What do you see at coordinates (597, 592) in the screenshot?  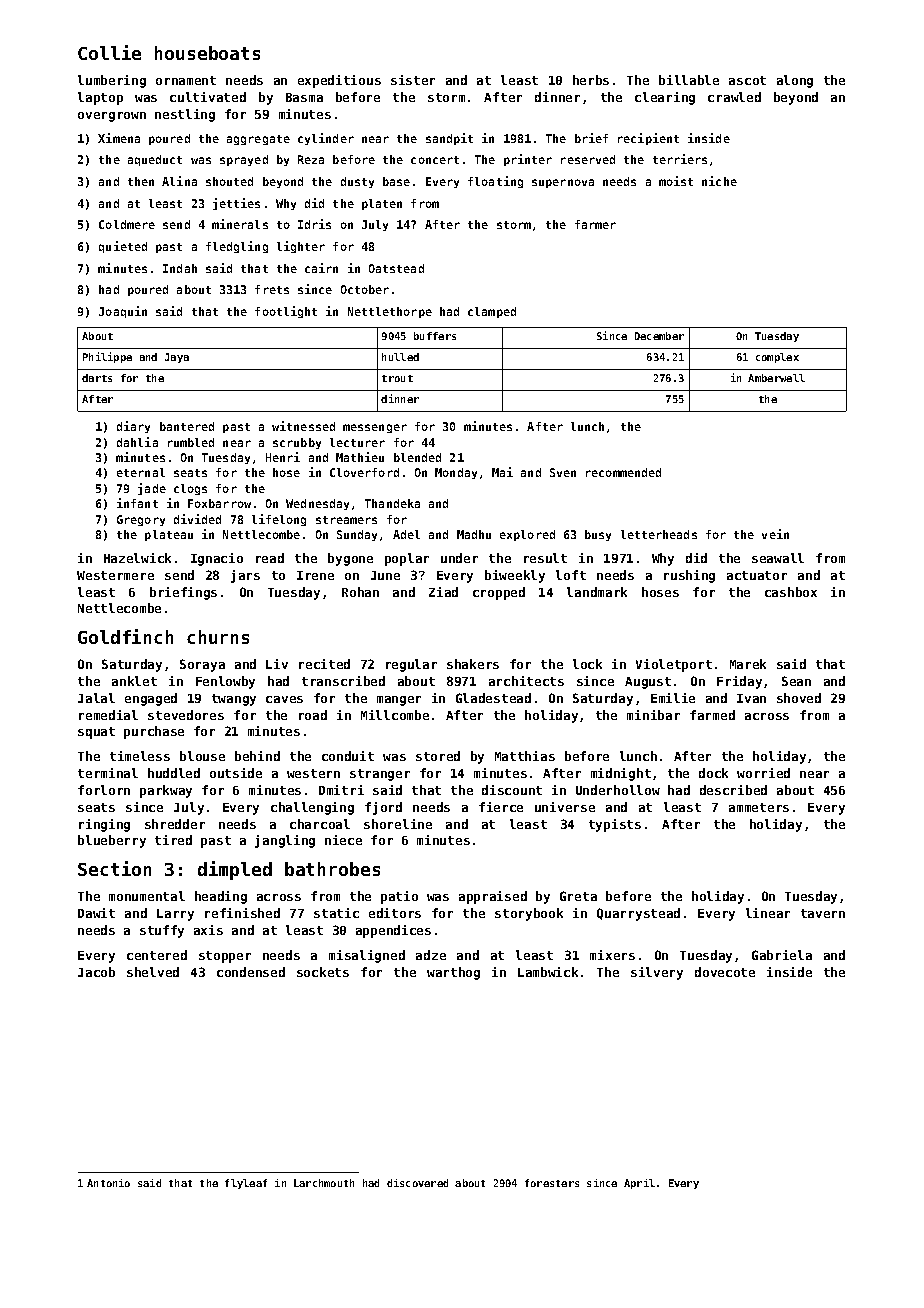 I see `landmark` at bounding box center [597, 592].
